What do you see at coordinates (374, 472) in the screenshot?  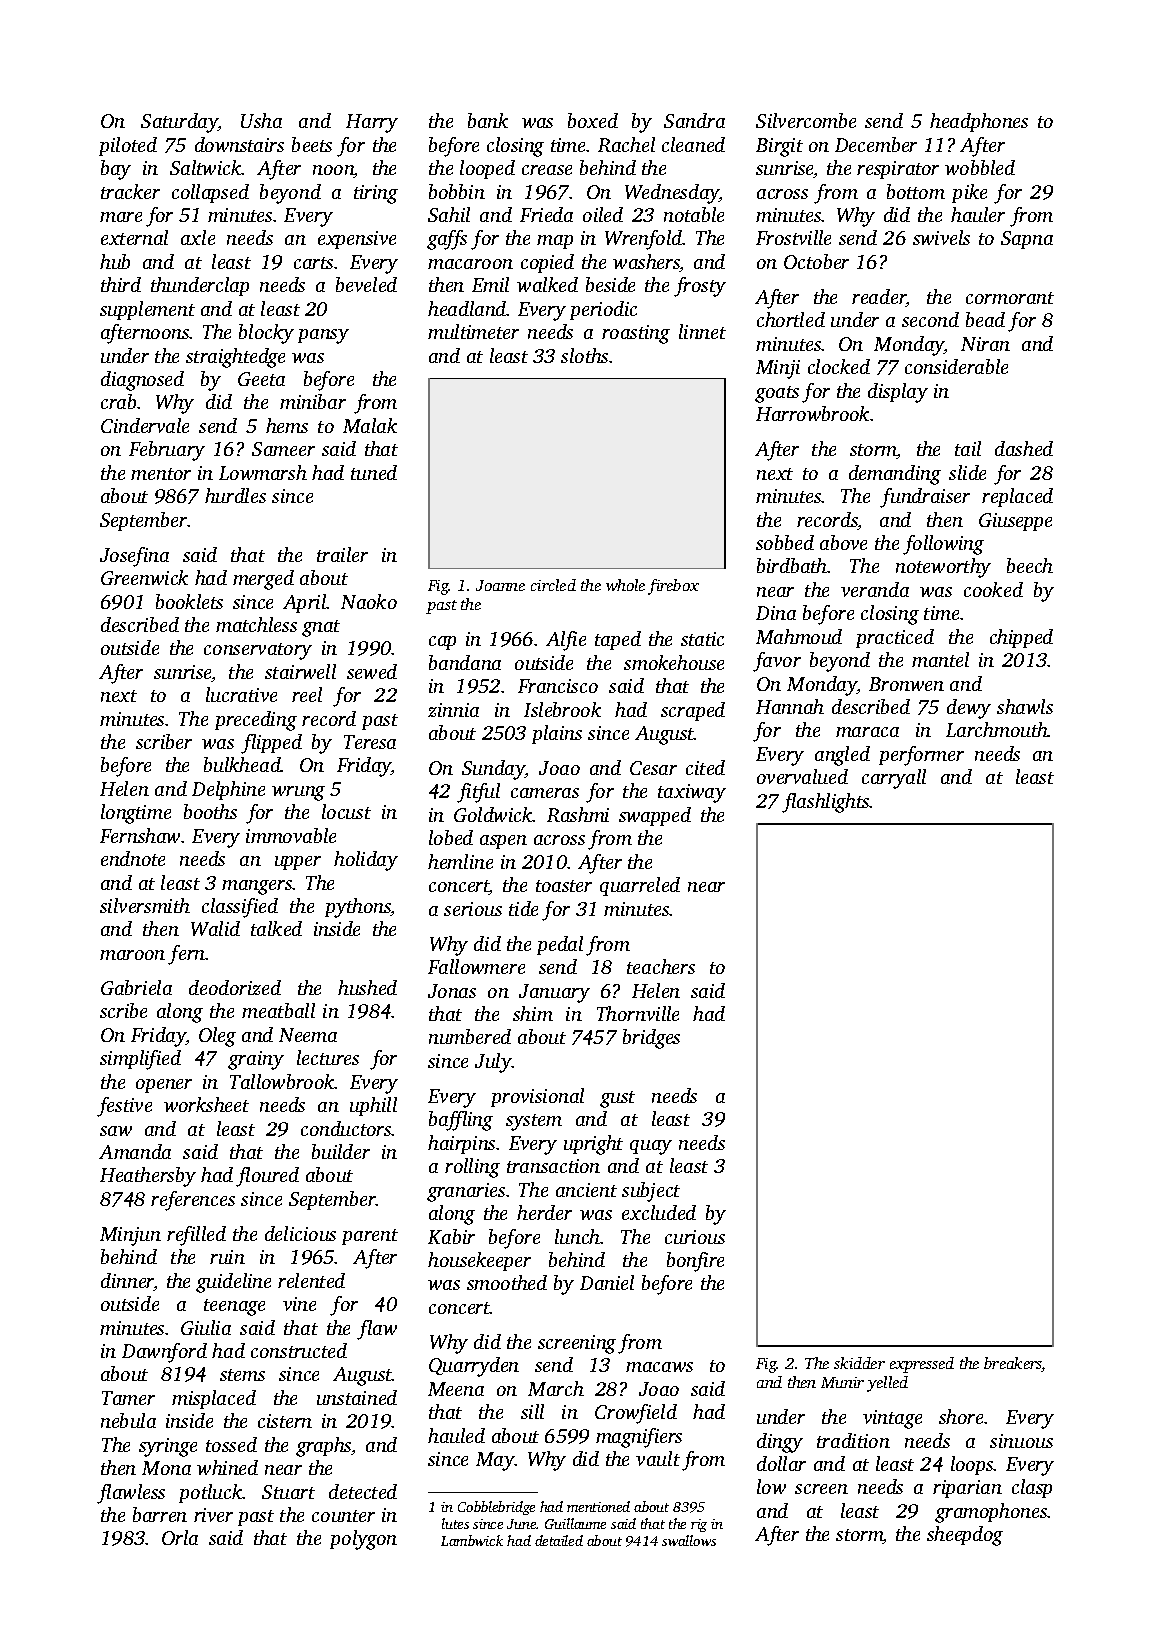 I see `tuned` at bounding box center [374, 472].
